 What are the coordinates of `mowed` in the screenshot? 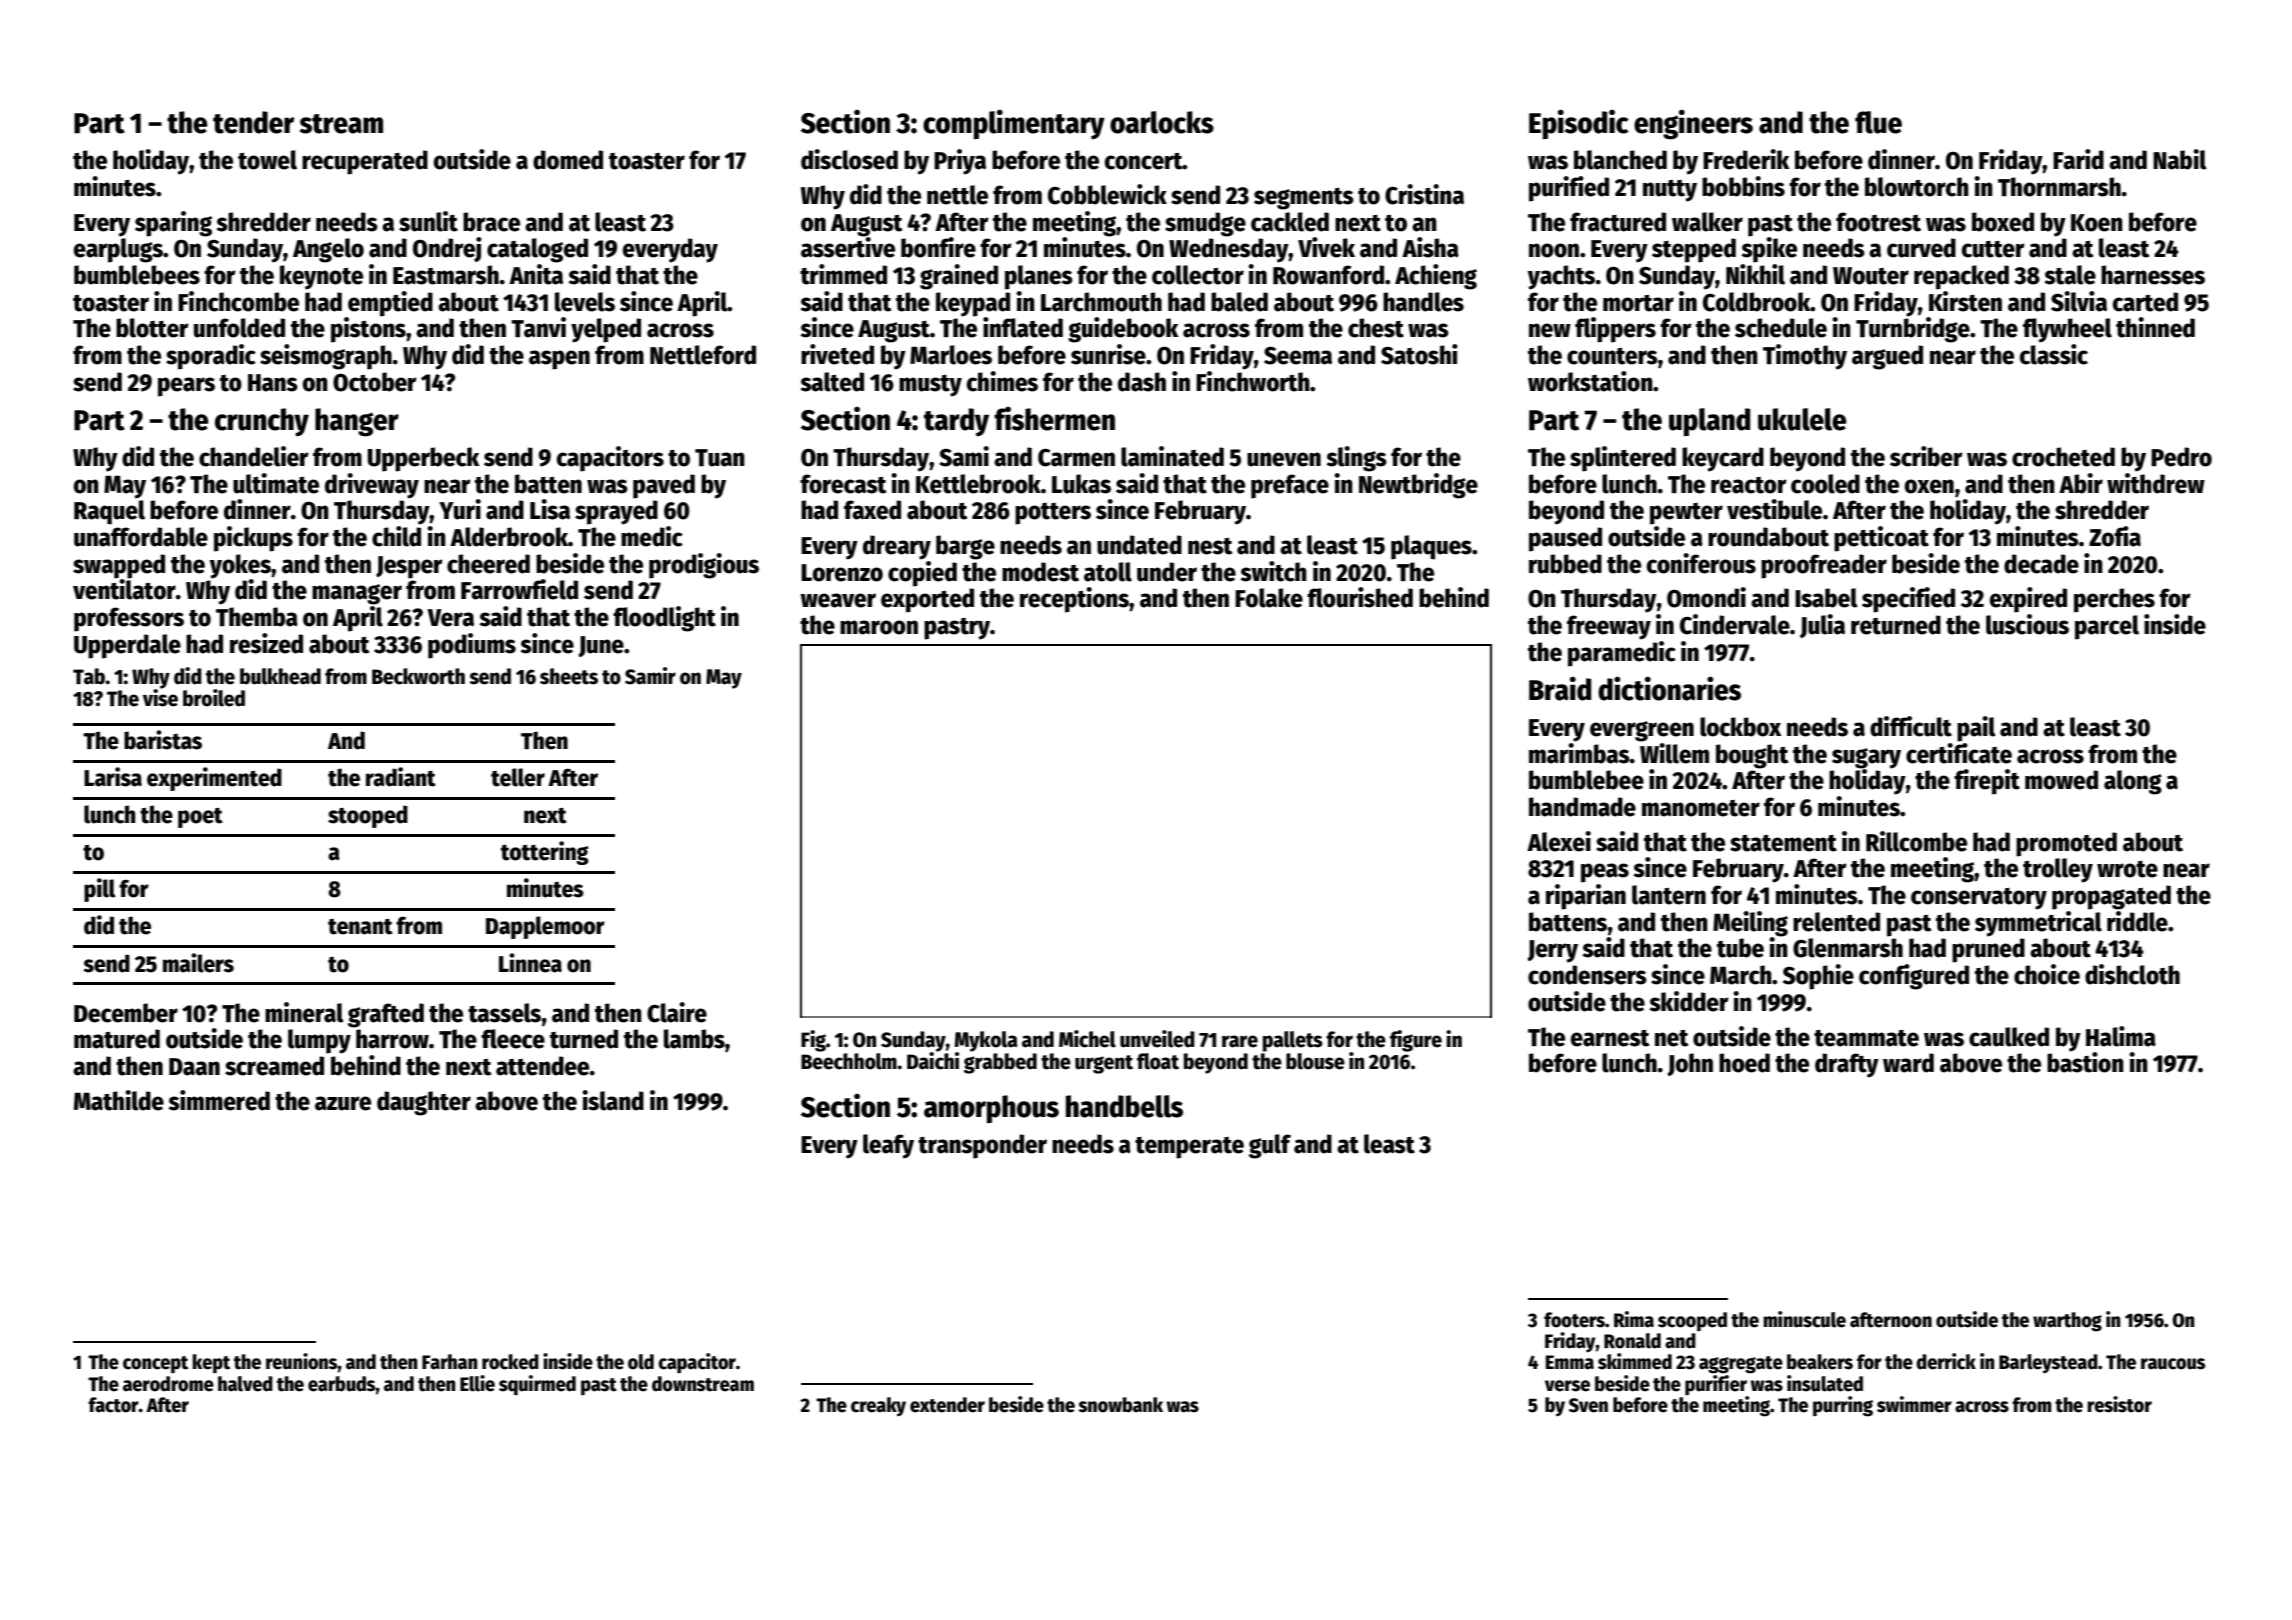 It's located at (2061, 780).
